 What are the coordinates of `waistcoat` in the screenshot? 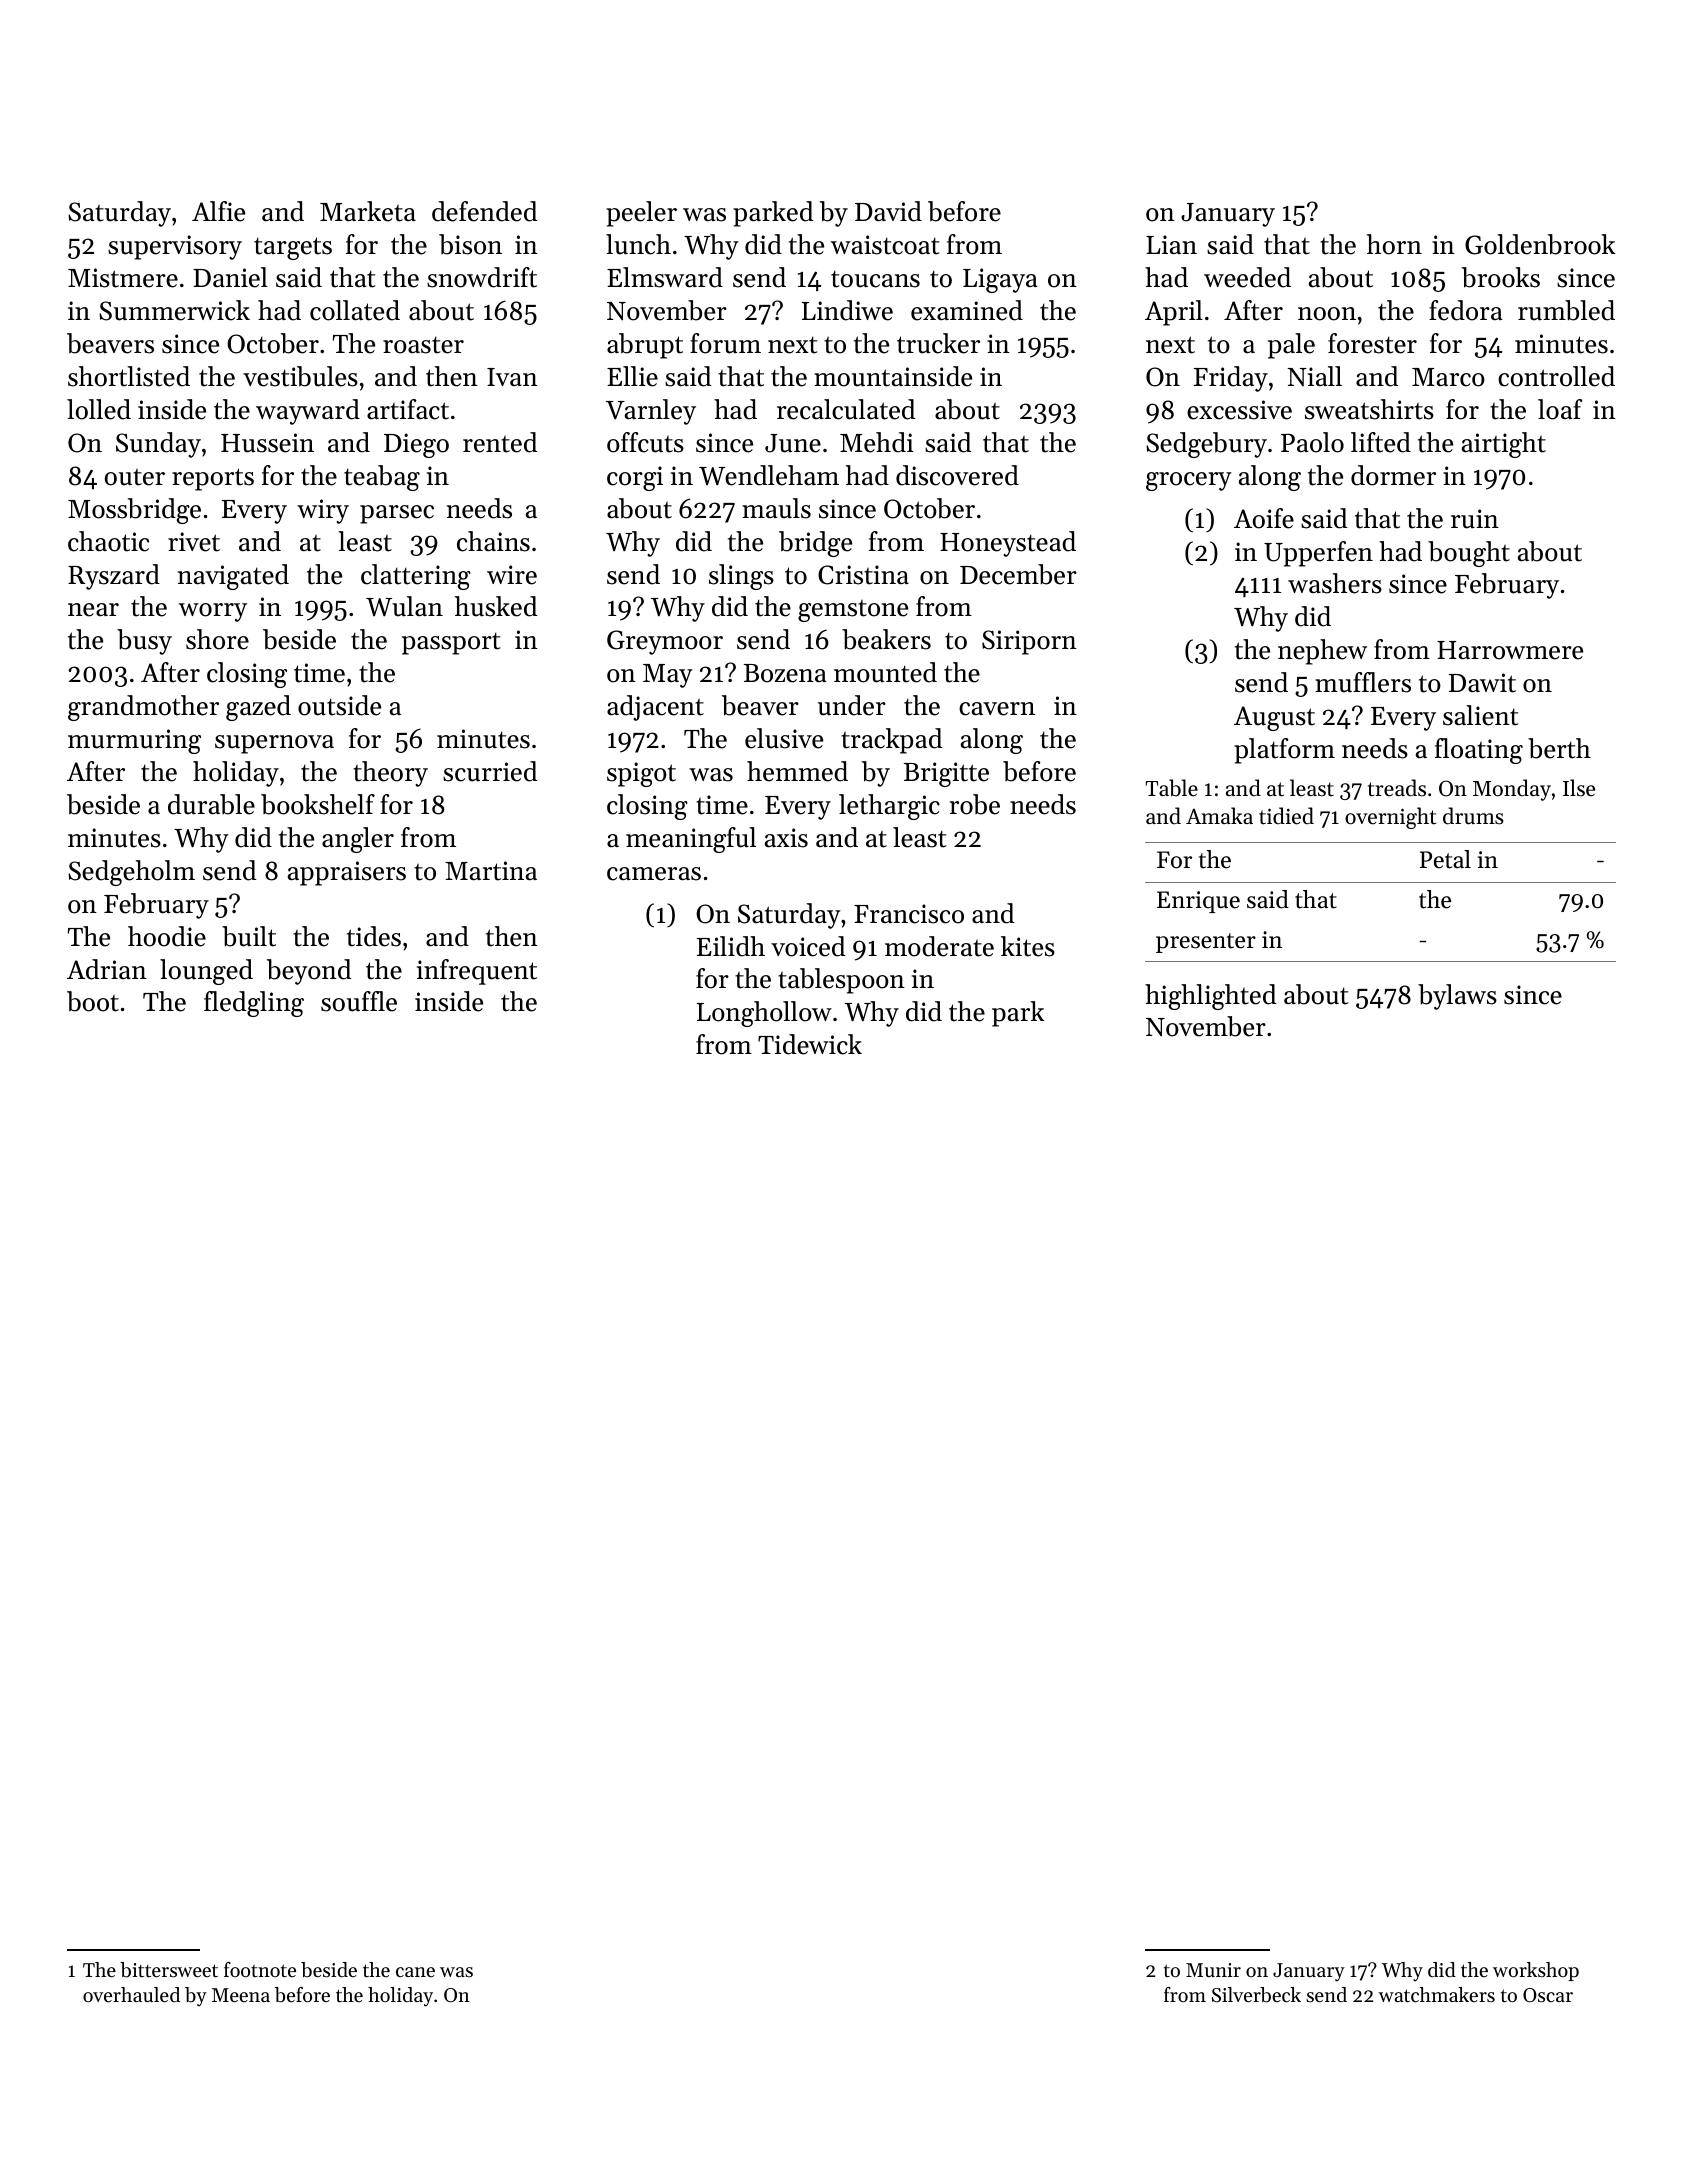 It's located at (885, 245).
